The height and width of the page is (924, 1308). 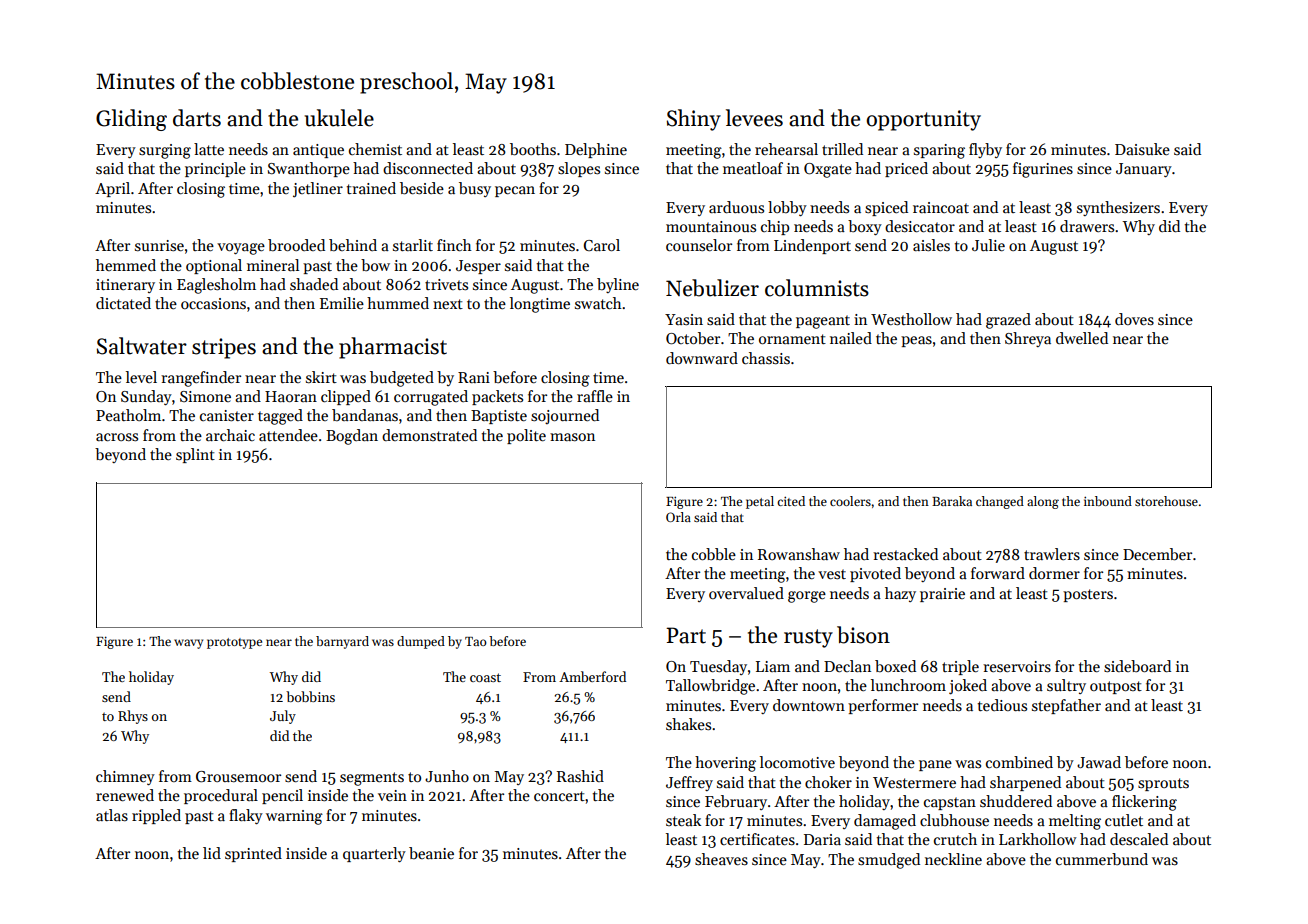 What do you see at coordinates (1102, 859) in the page?
I see `cummerbund` at bounding box center [1102, 859].
